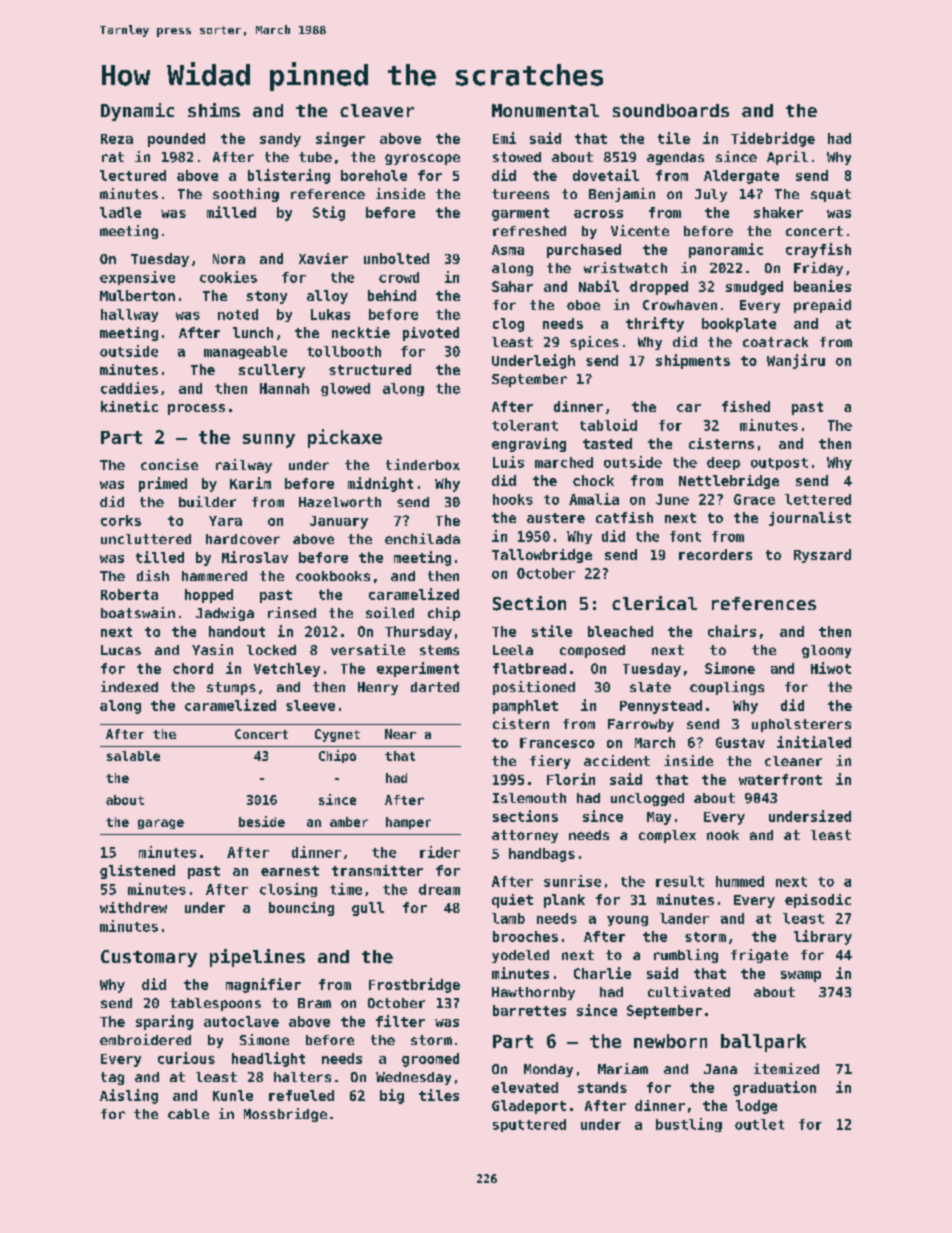 The width and height of the screenshot is (952, 1233). I want to click on cleaver, so click(377, 110).
